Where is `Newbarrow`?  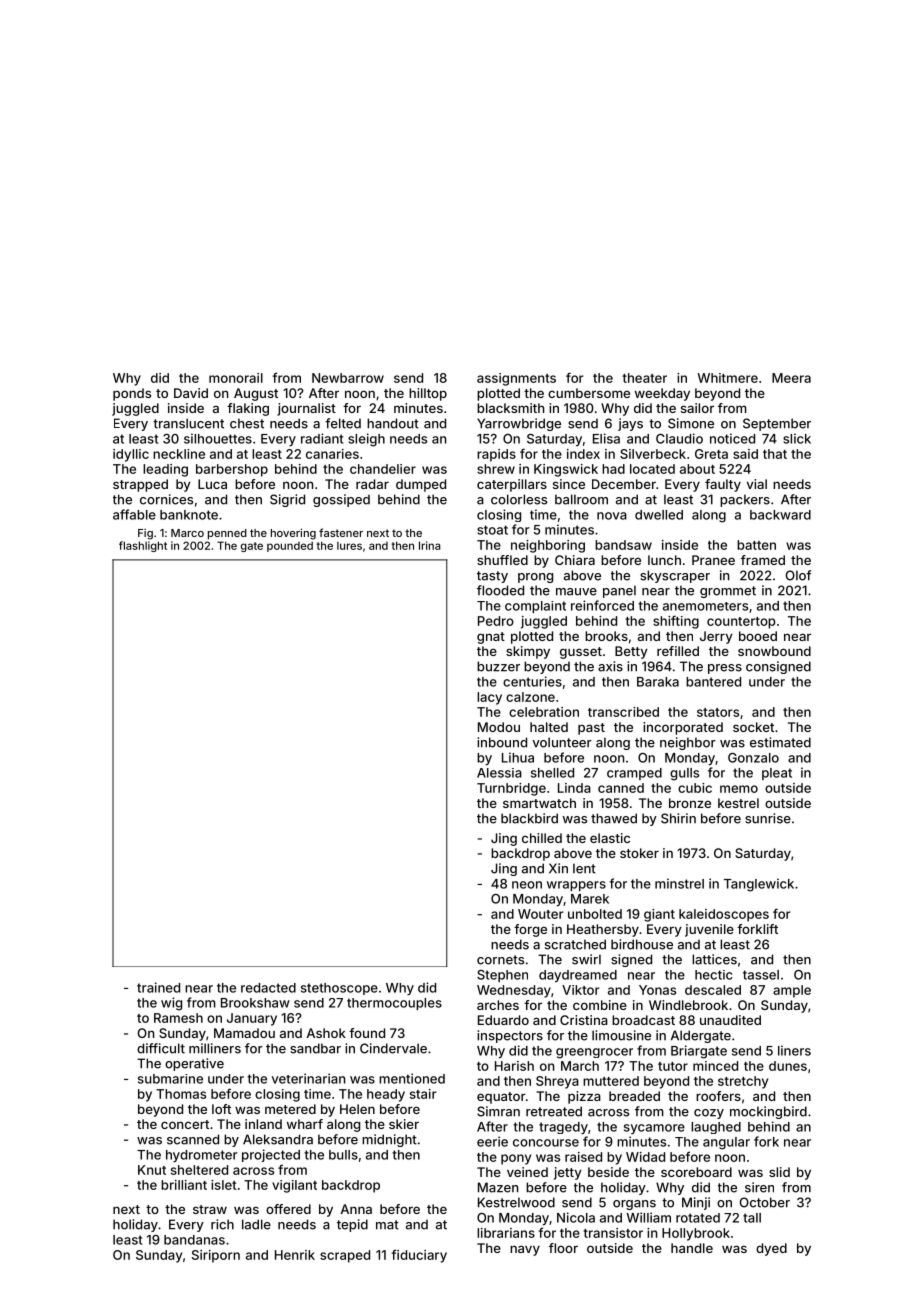 Newbarrow is located at coordinates (348, 378).
